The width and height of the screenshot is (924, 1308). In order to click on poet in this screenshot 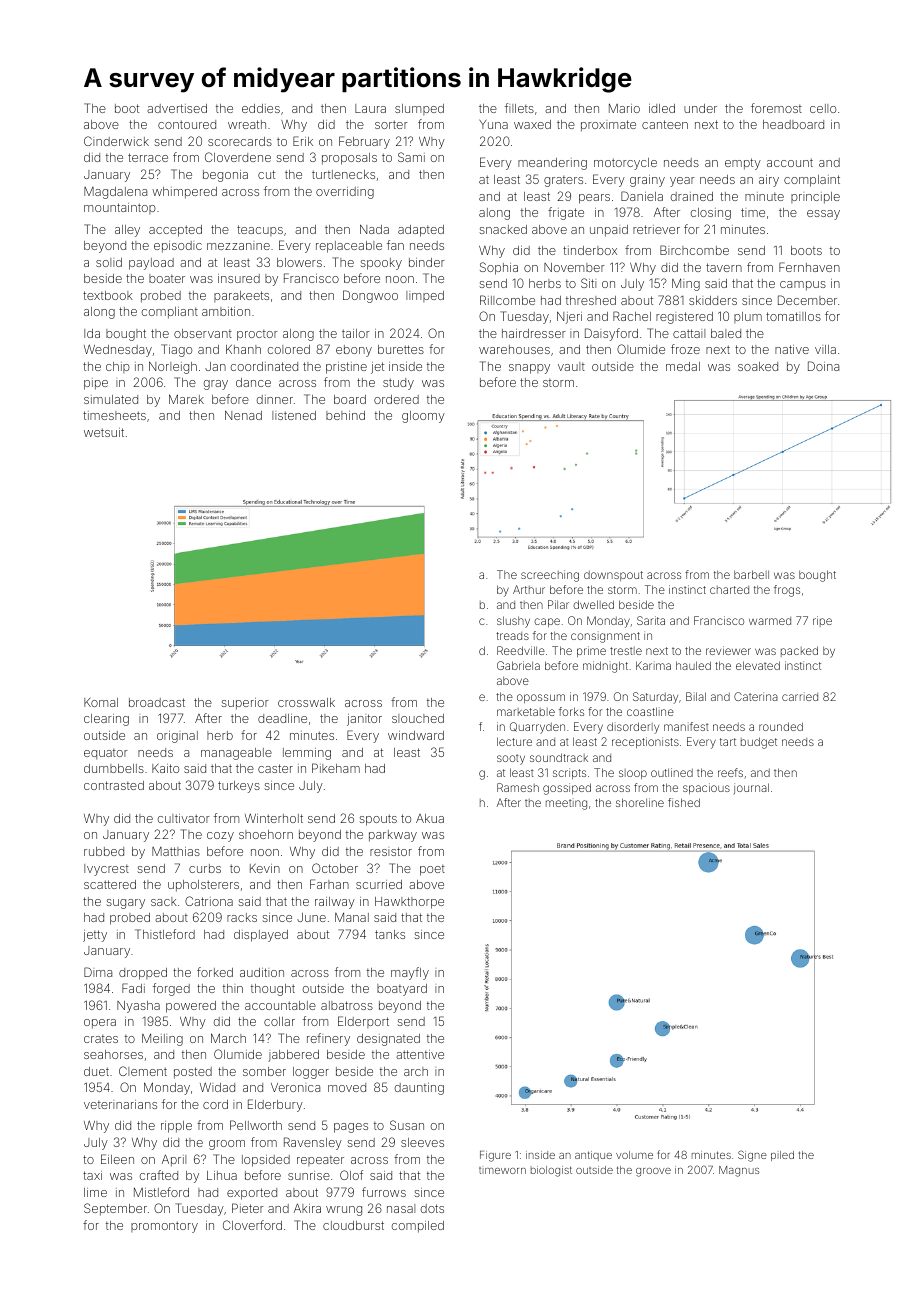, I will do `click(432, 870)`.
